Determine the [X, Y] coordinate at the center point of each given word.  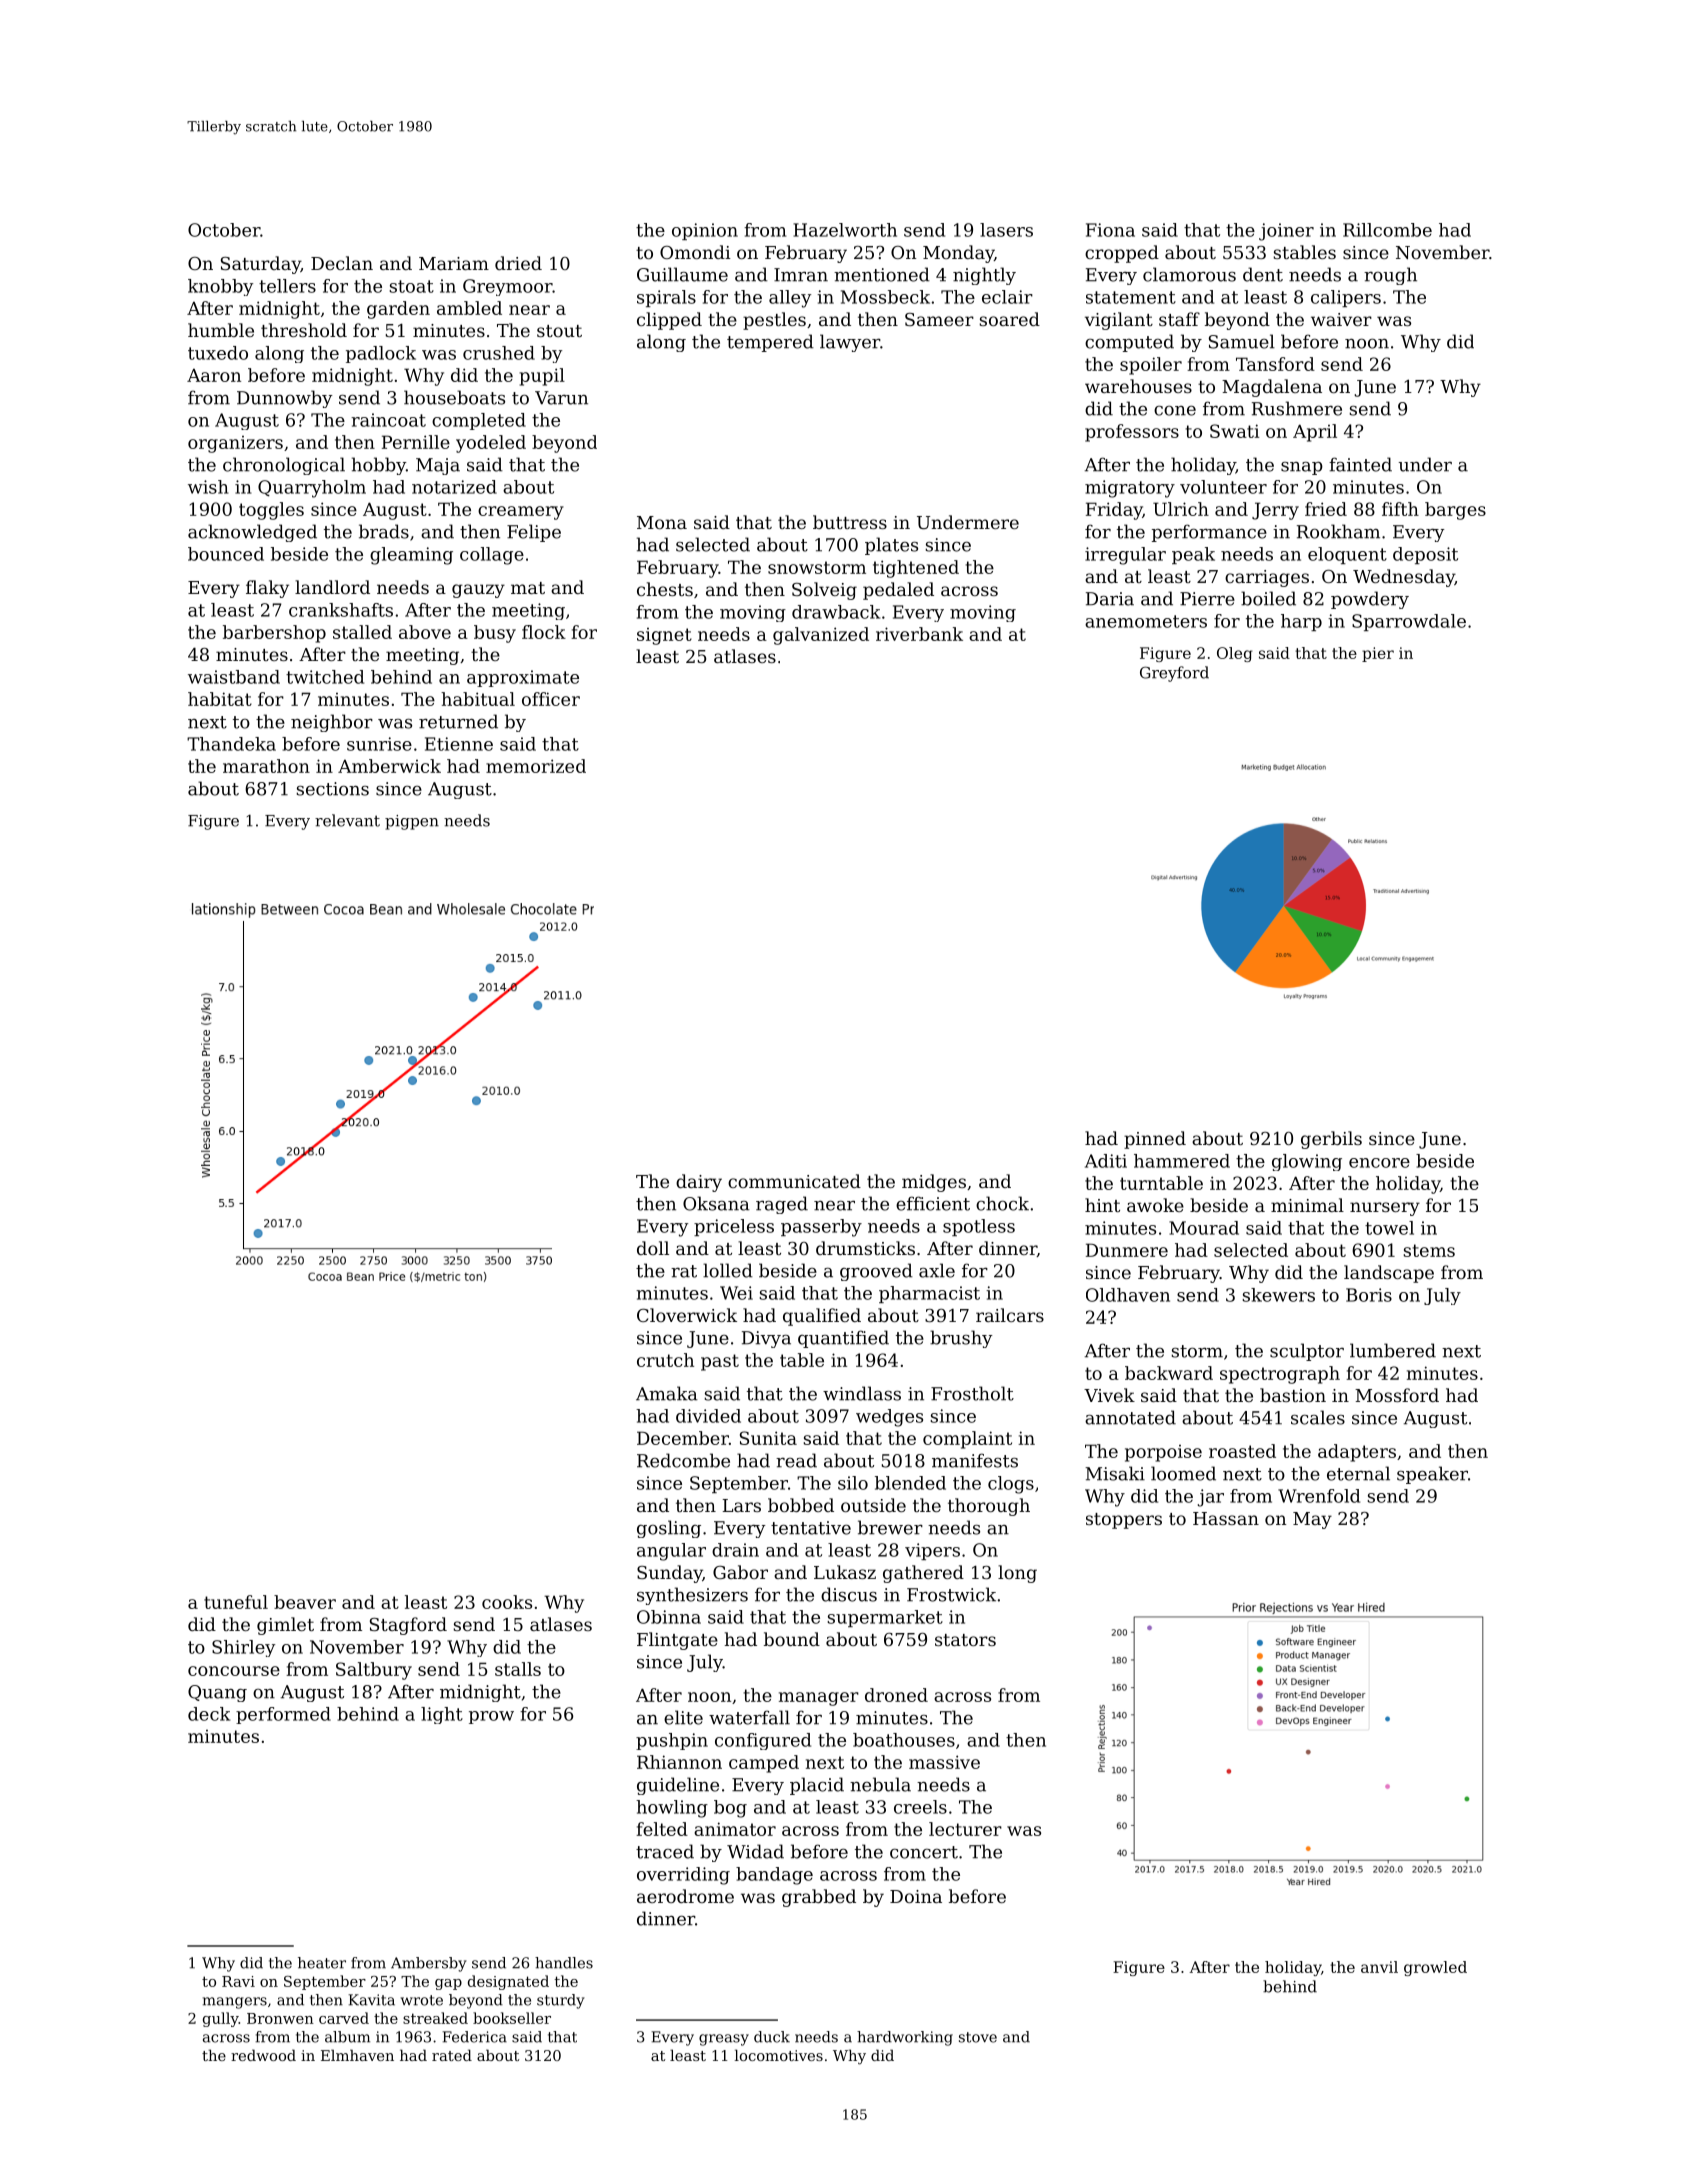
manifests [975, 1460]
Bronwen [280, 2018]
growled [1435, 1968]
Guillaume [682, 274]
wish [208, 487]
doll [653, 1248]
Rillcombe [1387, 230]
